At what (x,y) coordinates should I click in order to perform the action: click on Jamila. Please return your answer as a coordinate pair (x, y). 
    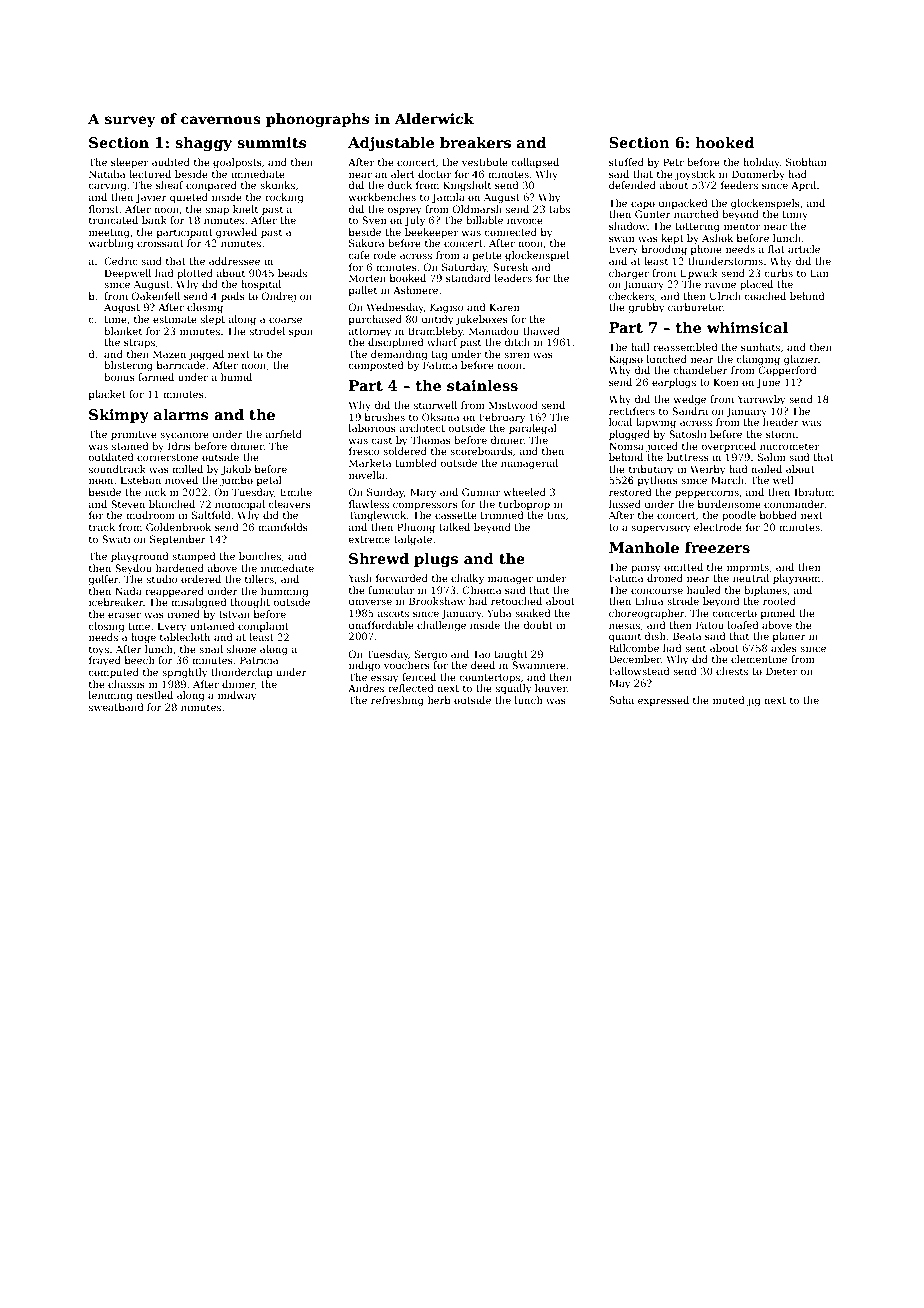
    Looking at the image, I should click on (448, 198).
